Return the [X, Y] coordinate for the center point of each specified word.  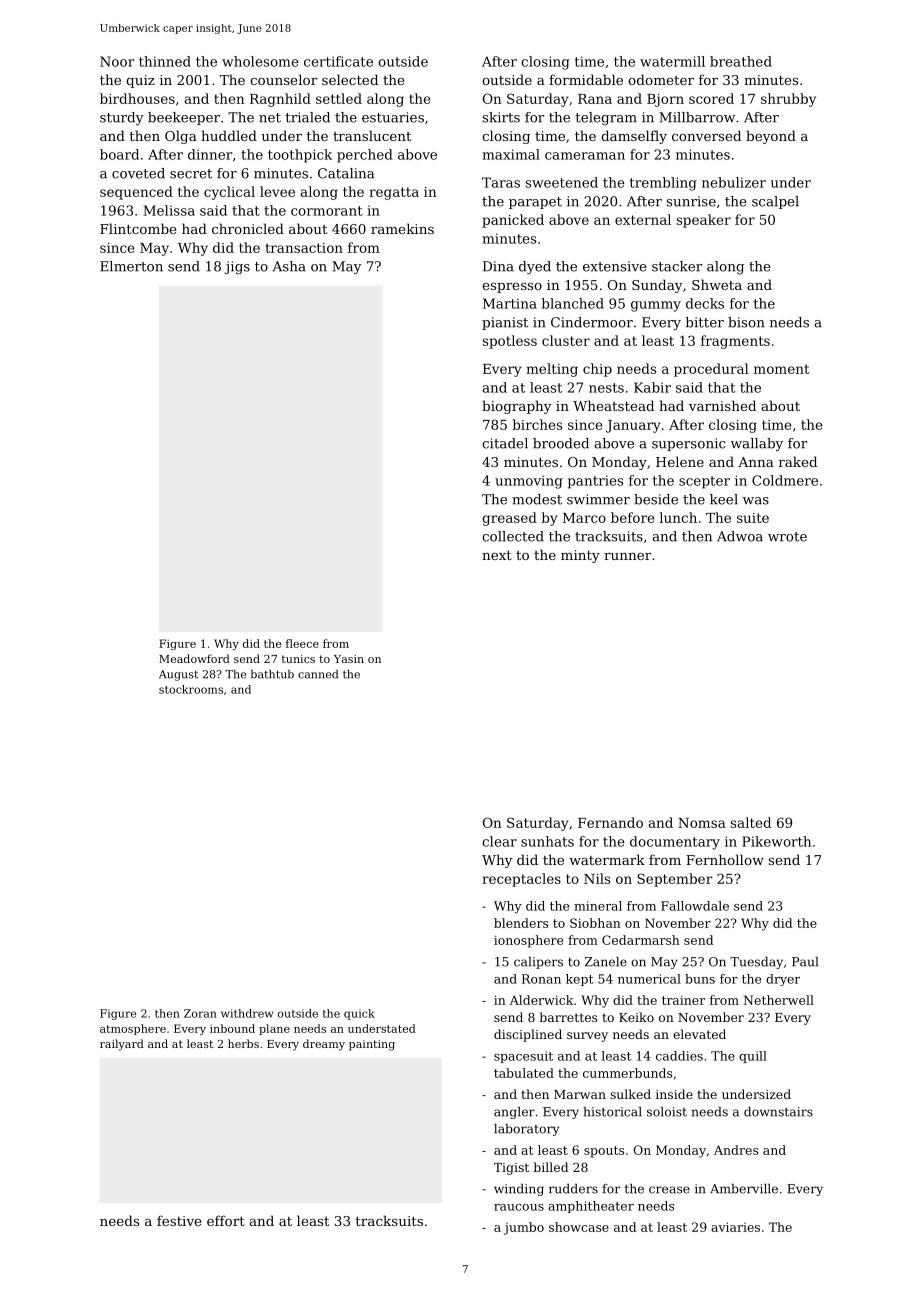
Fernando [610, 822]
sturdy [122, 118]
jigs [237, 267]
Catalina [346, 173]
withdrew [247, 1013]
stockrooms [191, 689]
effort [226, 1220]
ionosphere [528, 941]
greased [509, 519]
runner [627, 556]
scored [711, 98]
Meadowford [194, 658]
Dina [498, 266]
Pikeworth [776, 841]
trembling [663, 184]
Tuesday [756, 962]
